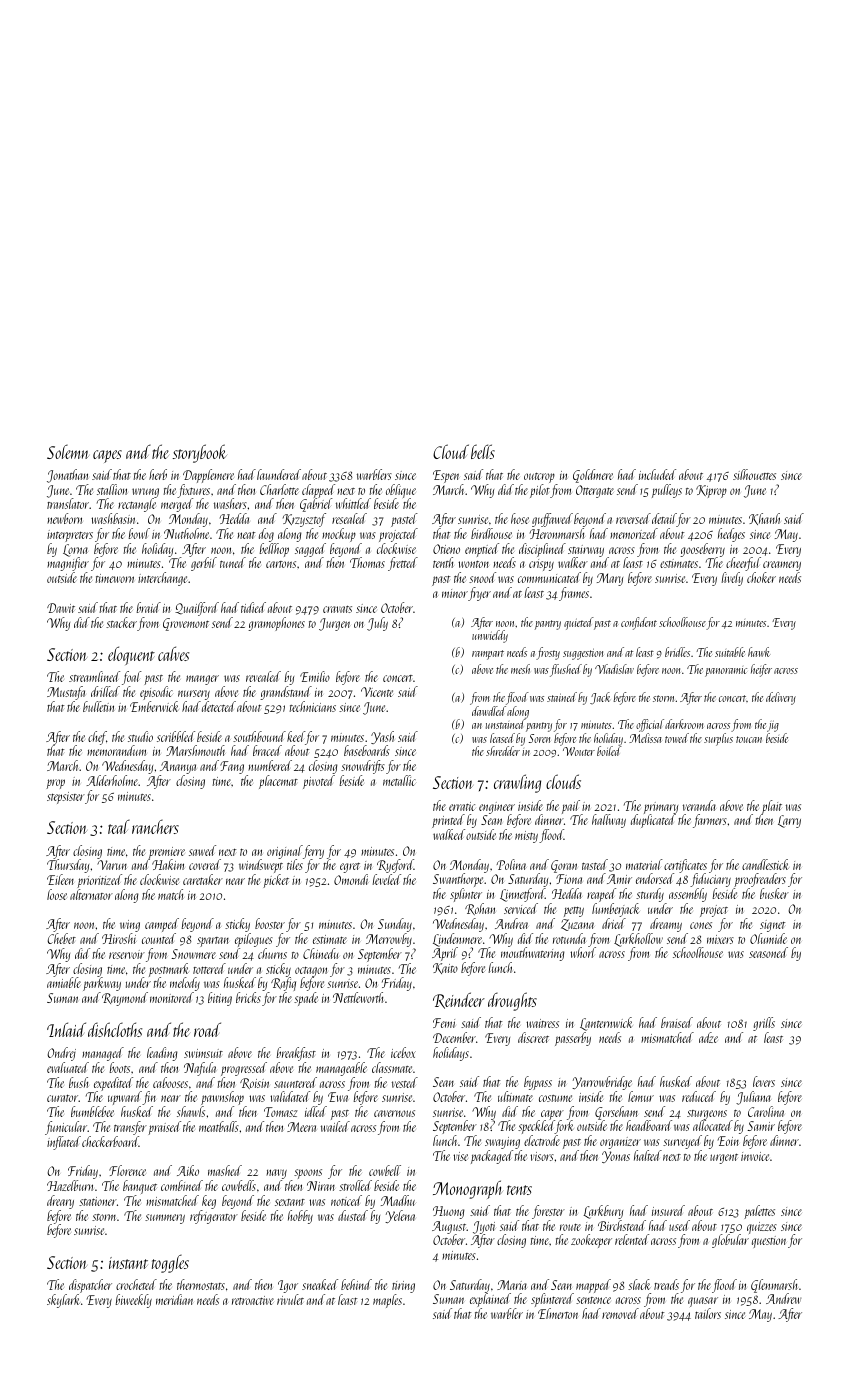  Describe the element at coordinates (782, 566) in the screenshot. I see `creamery` at that location.
